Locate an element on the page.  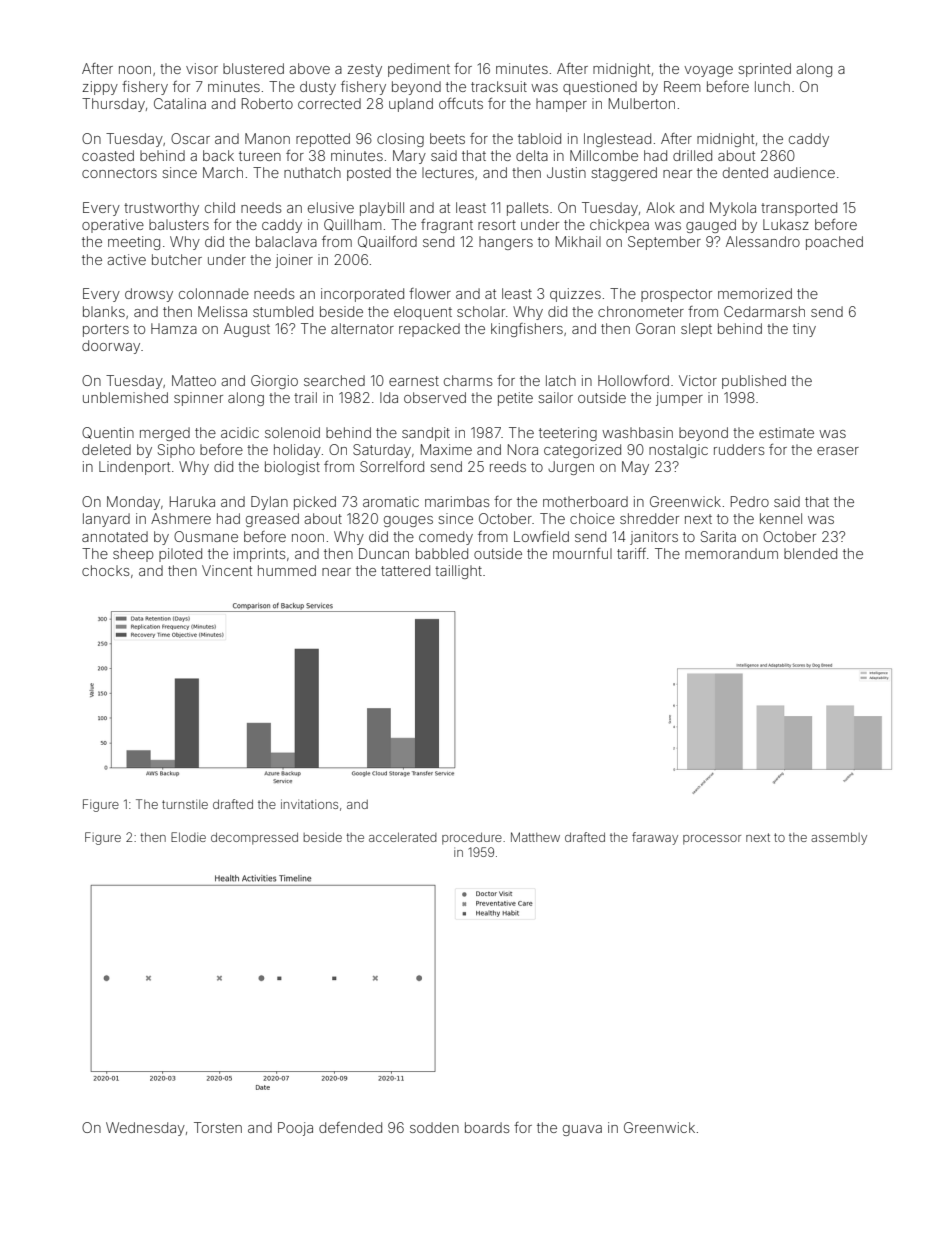
tureen is located at coordinates (260, 156).
